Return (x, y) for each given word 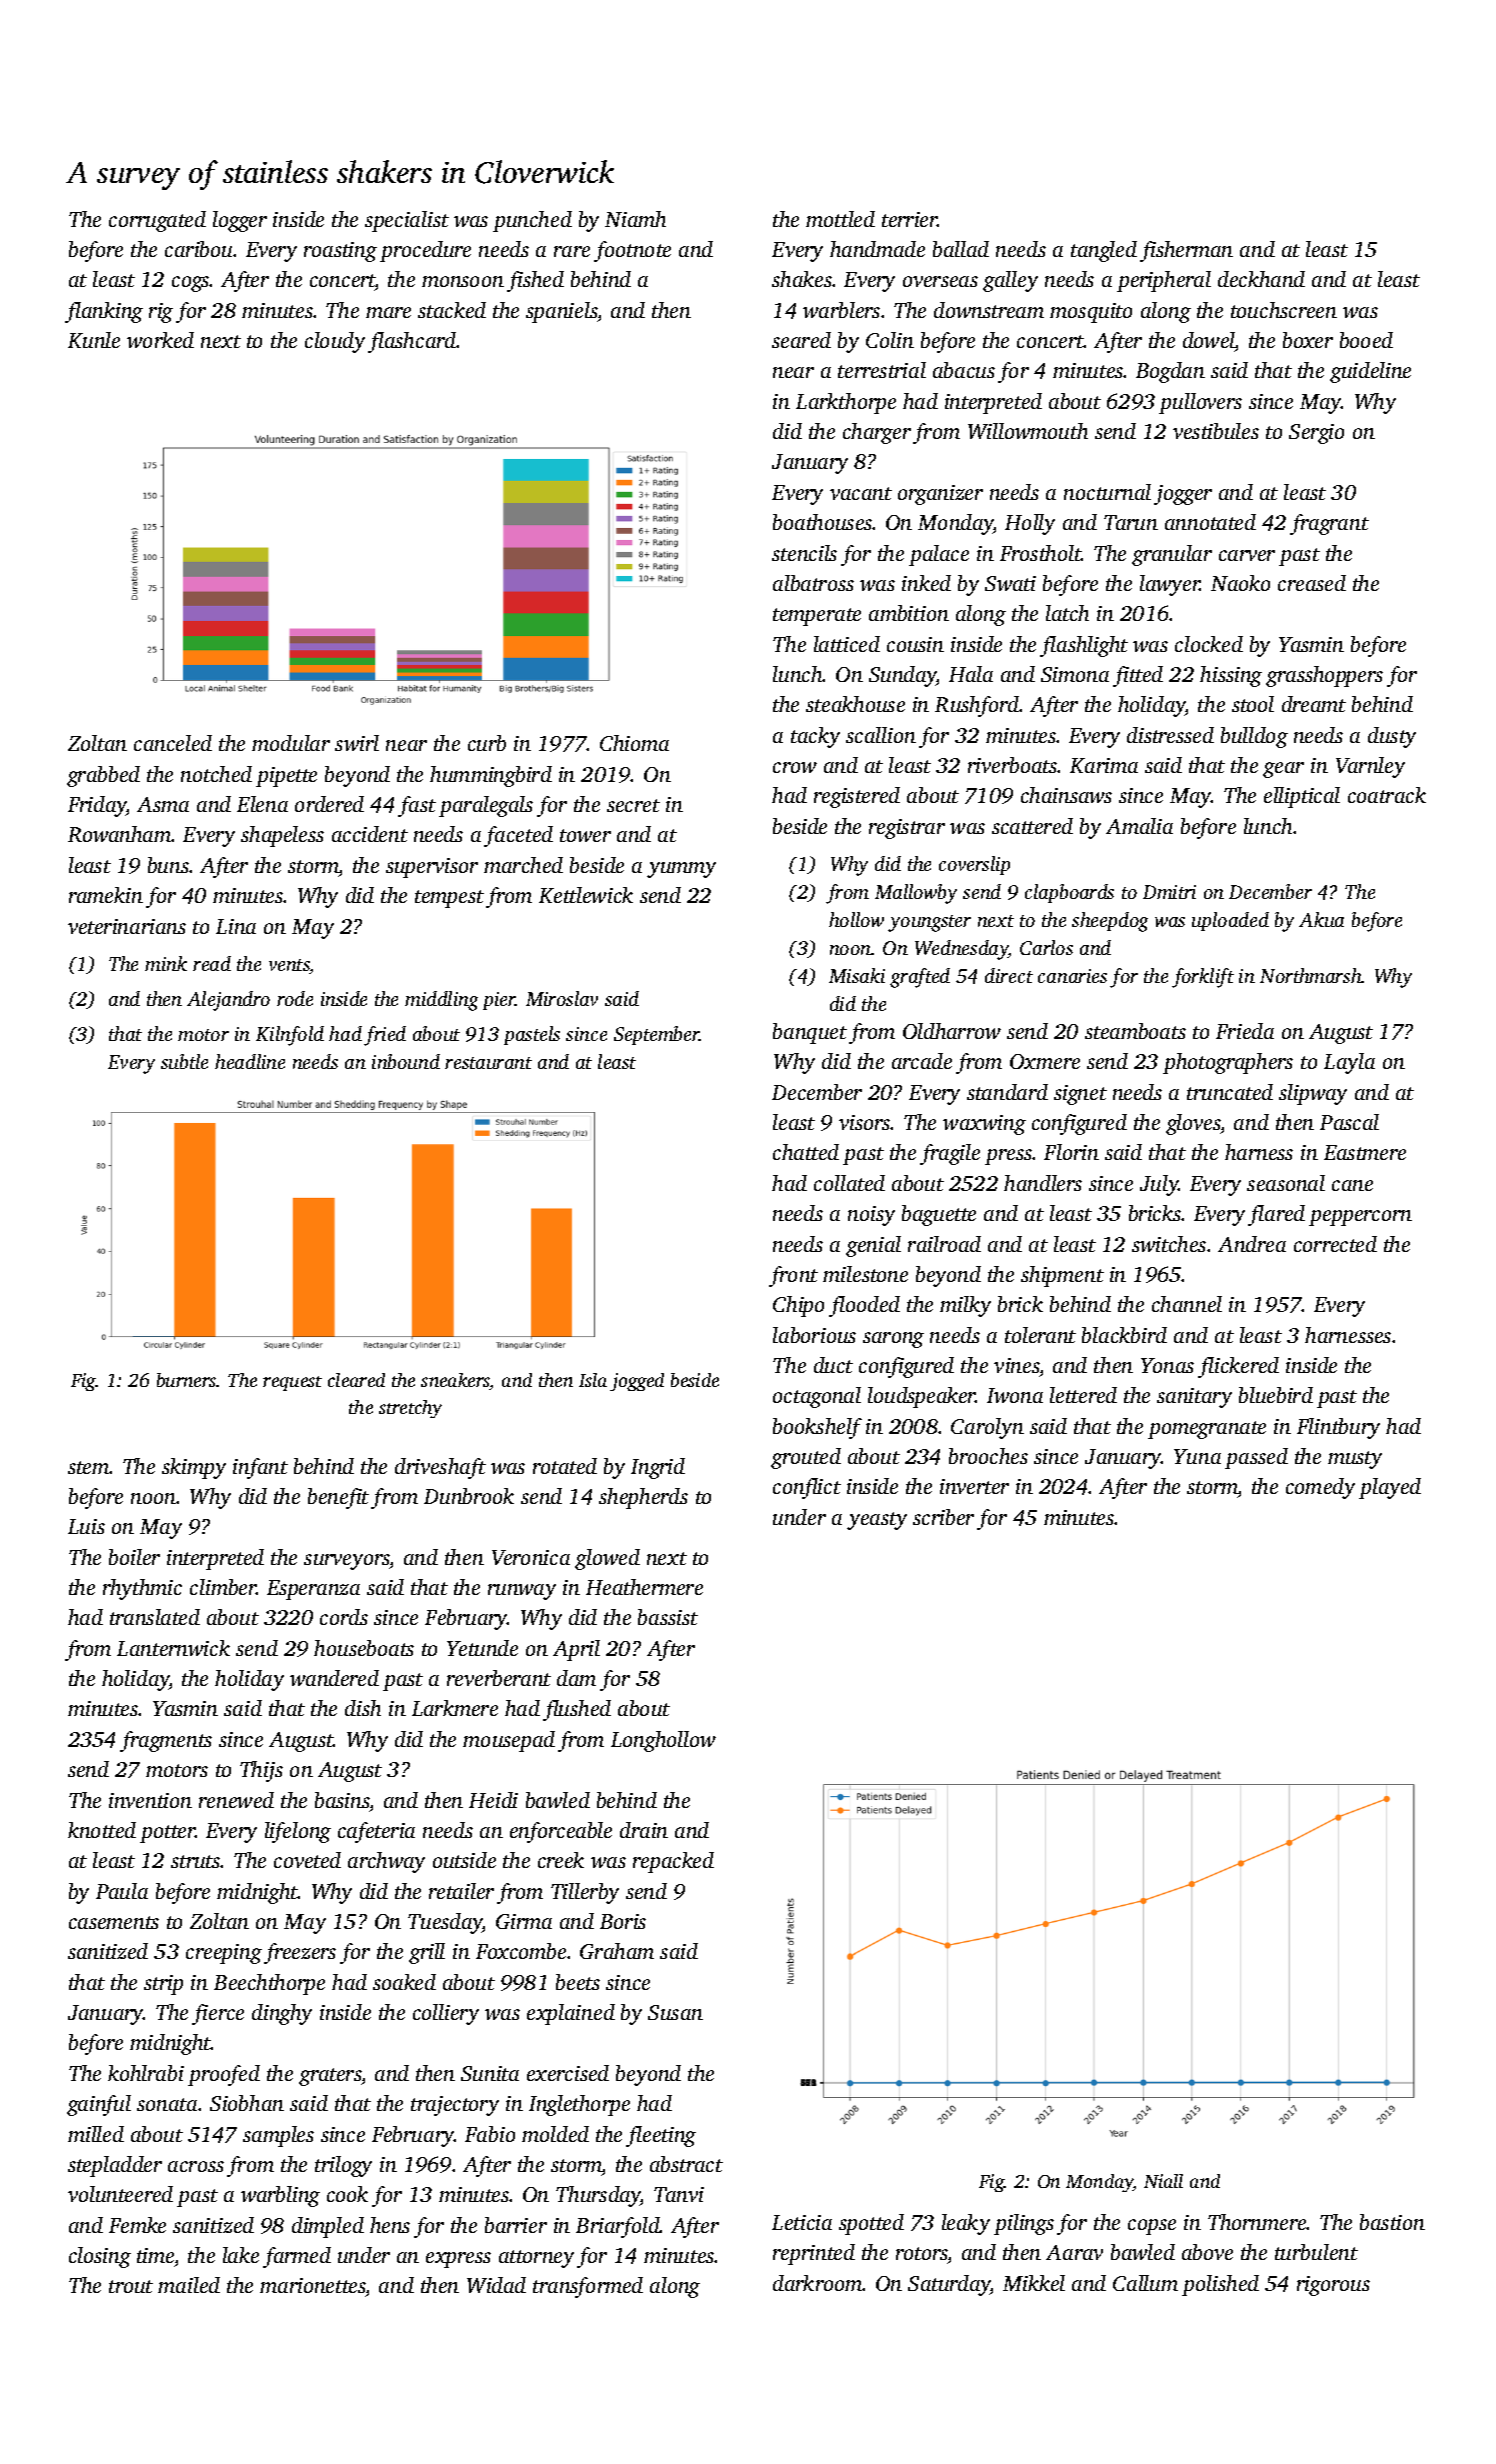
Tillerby (585, 1893)
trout (131, 2286)
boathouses (823, 522)
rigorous (1333, 2286)
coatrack (1387, 795)
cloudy (335, 342)
